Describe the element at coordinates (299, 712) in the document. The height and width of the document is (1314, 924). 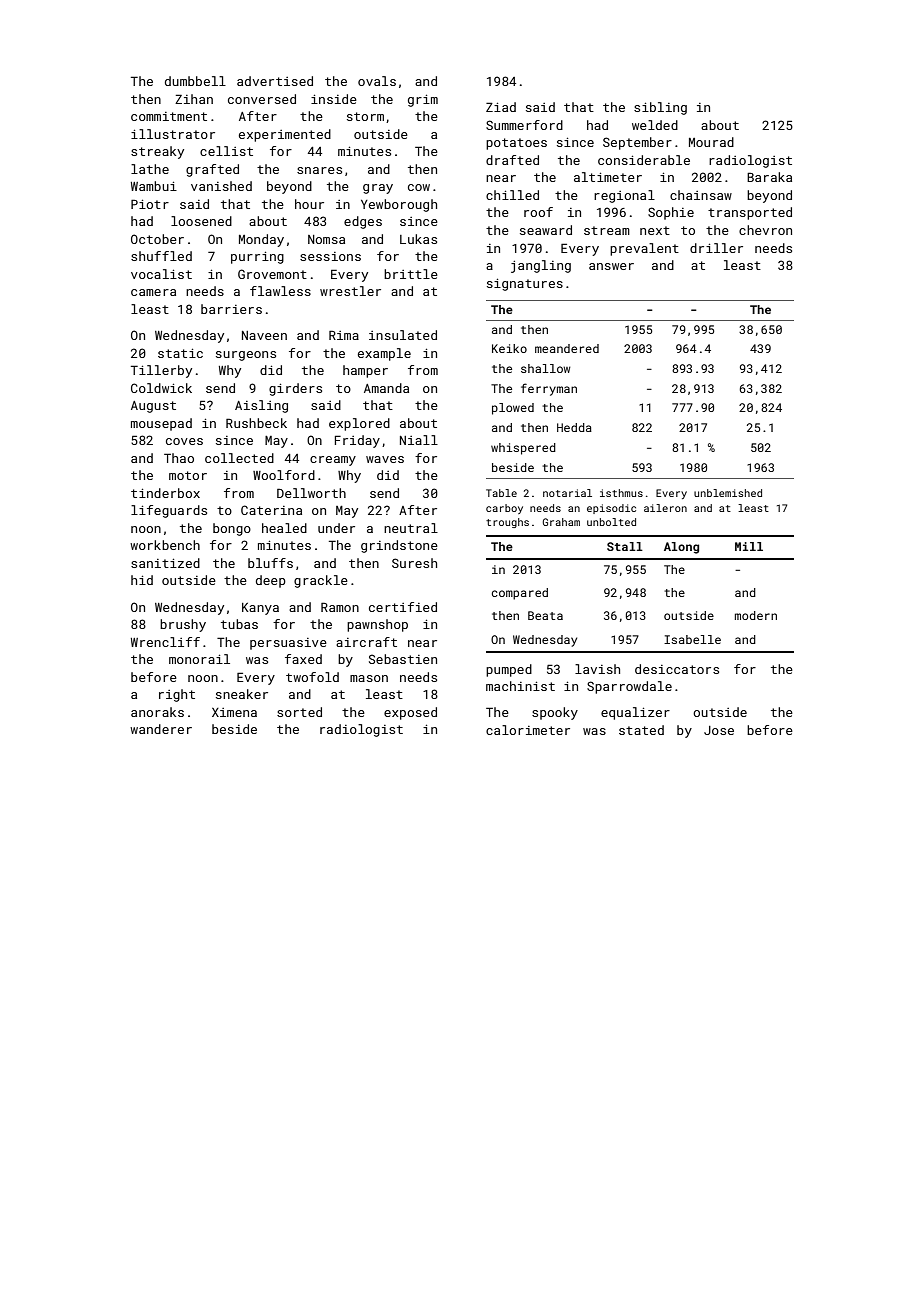
I see `sorted` at that location.
